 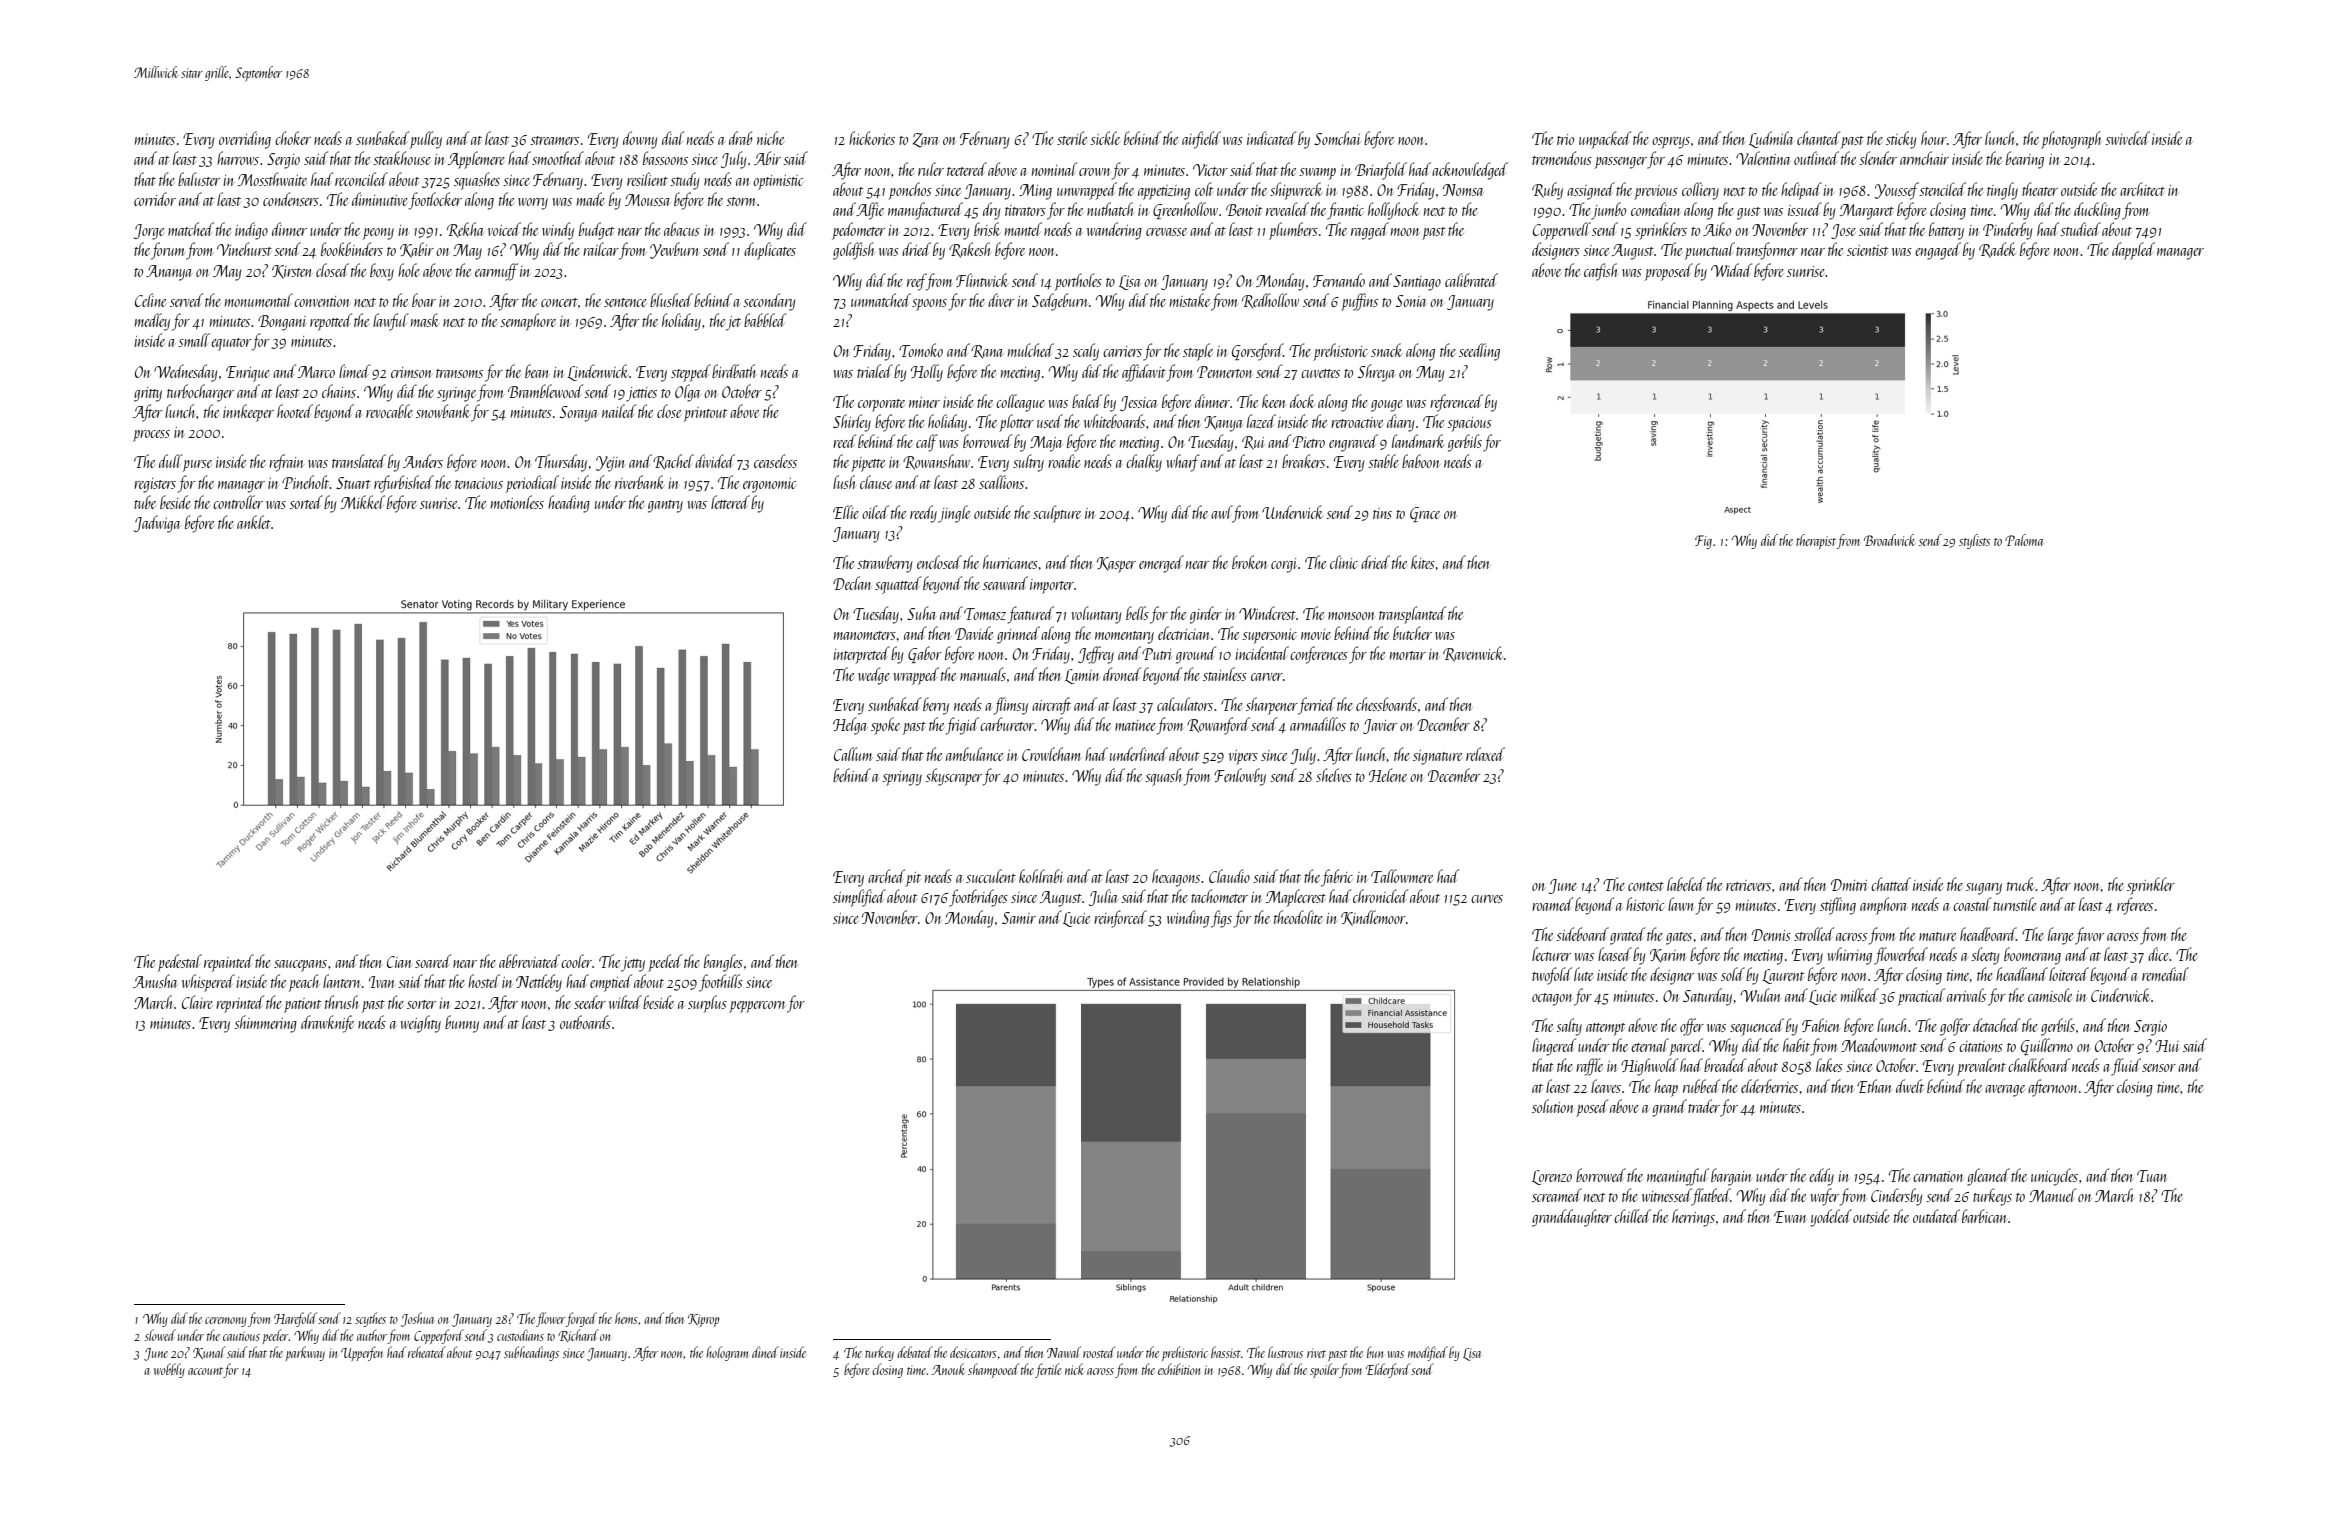 I want to click on simplified, so click(x=859, y=898).
